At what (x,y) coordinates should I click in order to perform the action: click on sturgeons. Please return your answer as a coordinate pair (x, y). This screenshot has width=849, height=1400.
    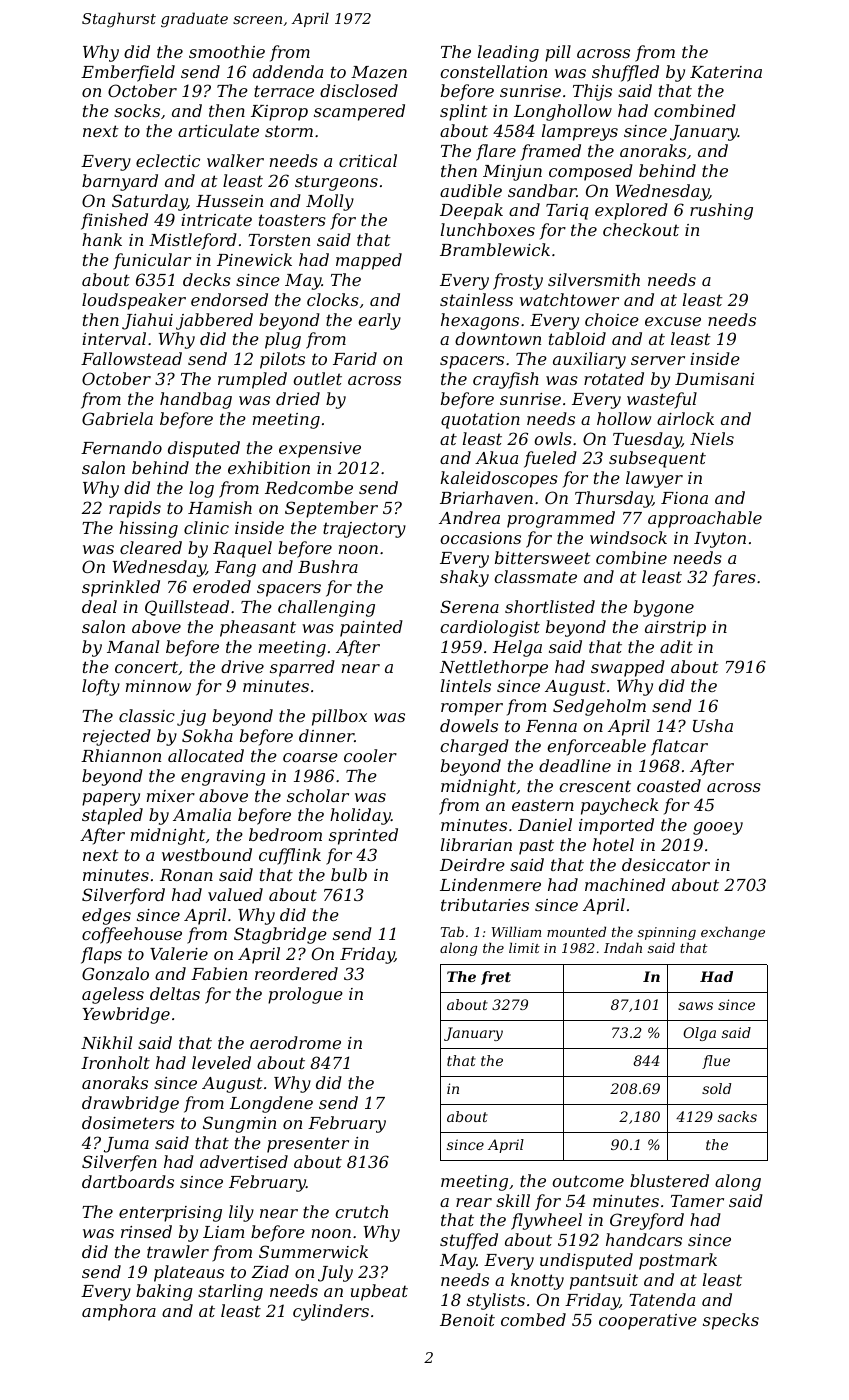
    Looking at the image, I should click on (336, 183).
